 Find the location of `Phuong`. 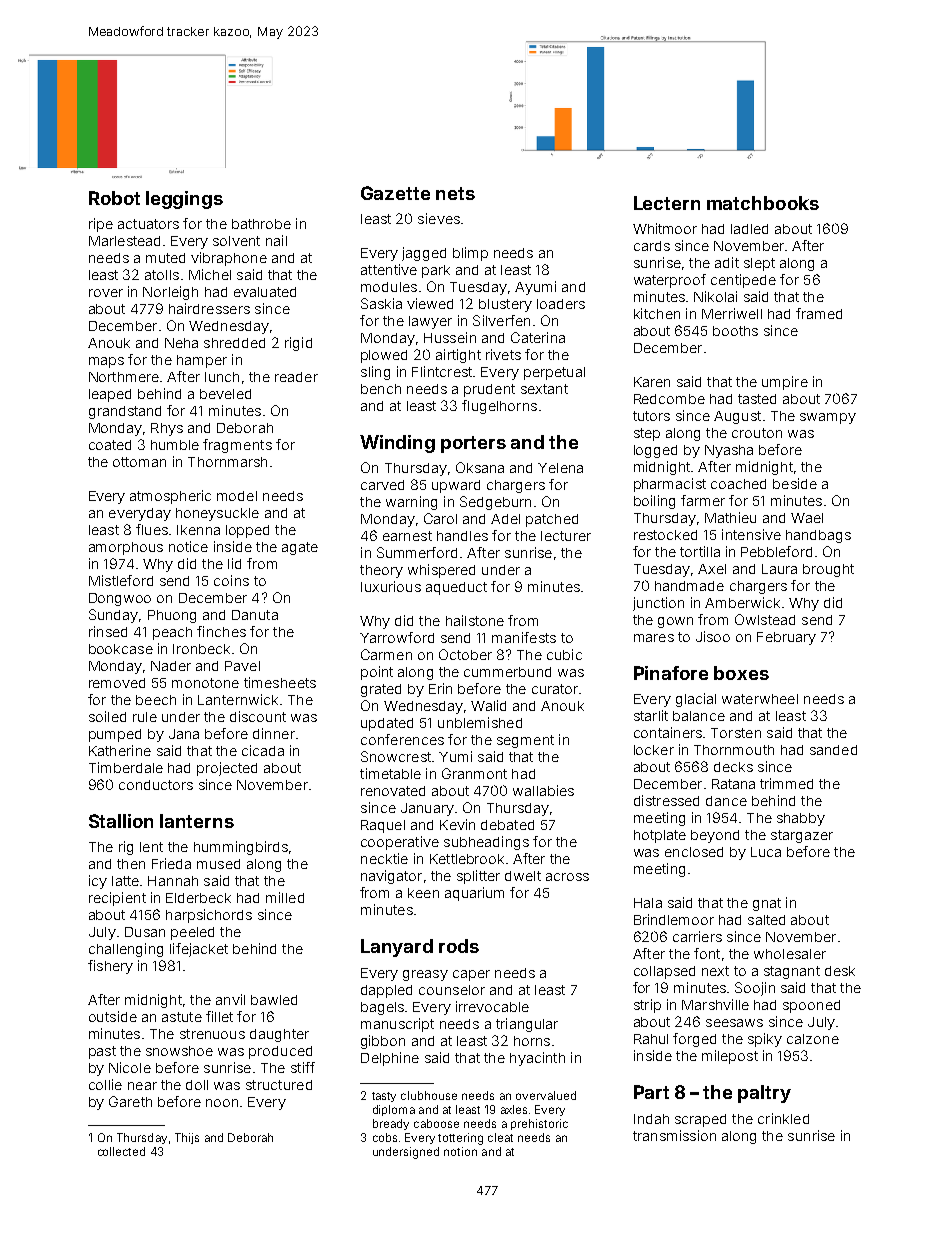

Phuong is located at coordinates (172, 616).
